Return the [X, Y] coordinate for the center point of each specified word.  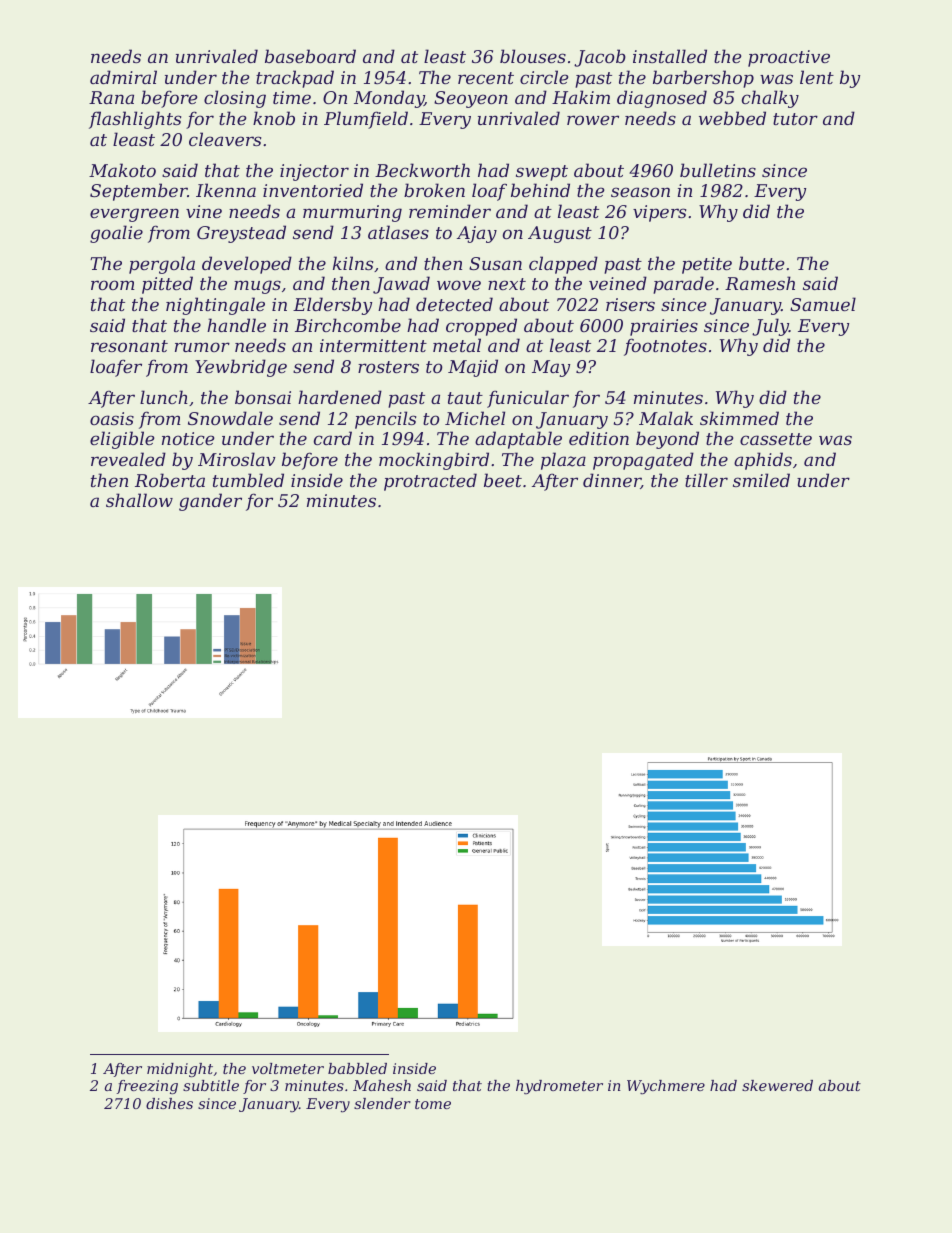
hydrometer [559, 1087]
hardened [340, 397]
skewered [777, 1085]
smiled [761, 480]
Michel [475, 418]
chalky [770, 99]
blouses [533, 56]
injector [314, 172]
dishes [169, 1103]
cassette [776, 439]
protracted [430, 482]
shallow [139, 500]
